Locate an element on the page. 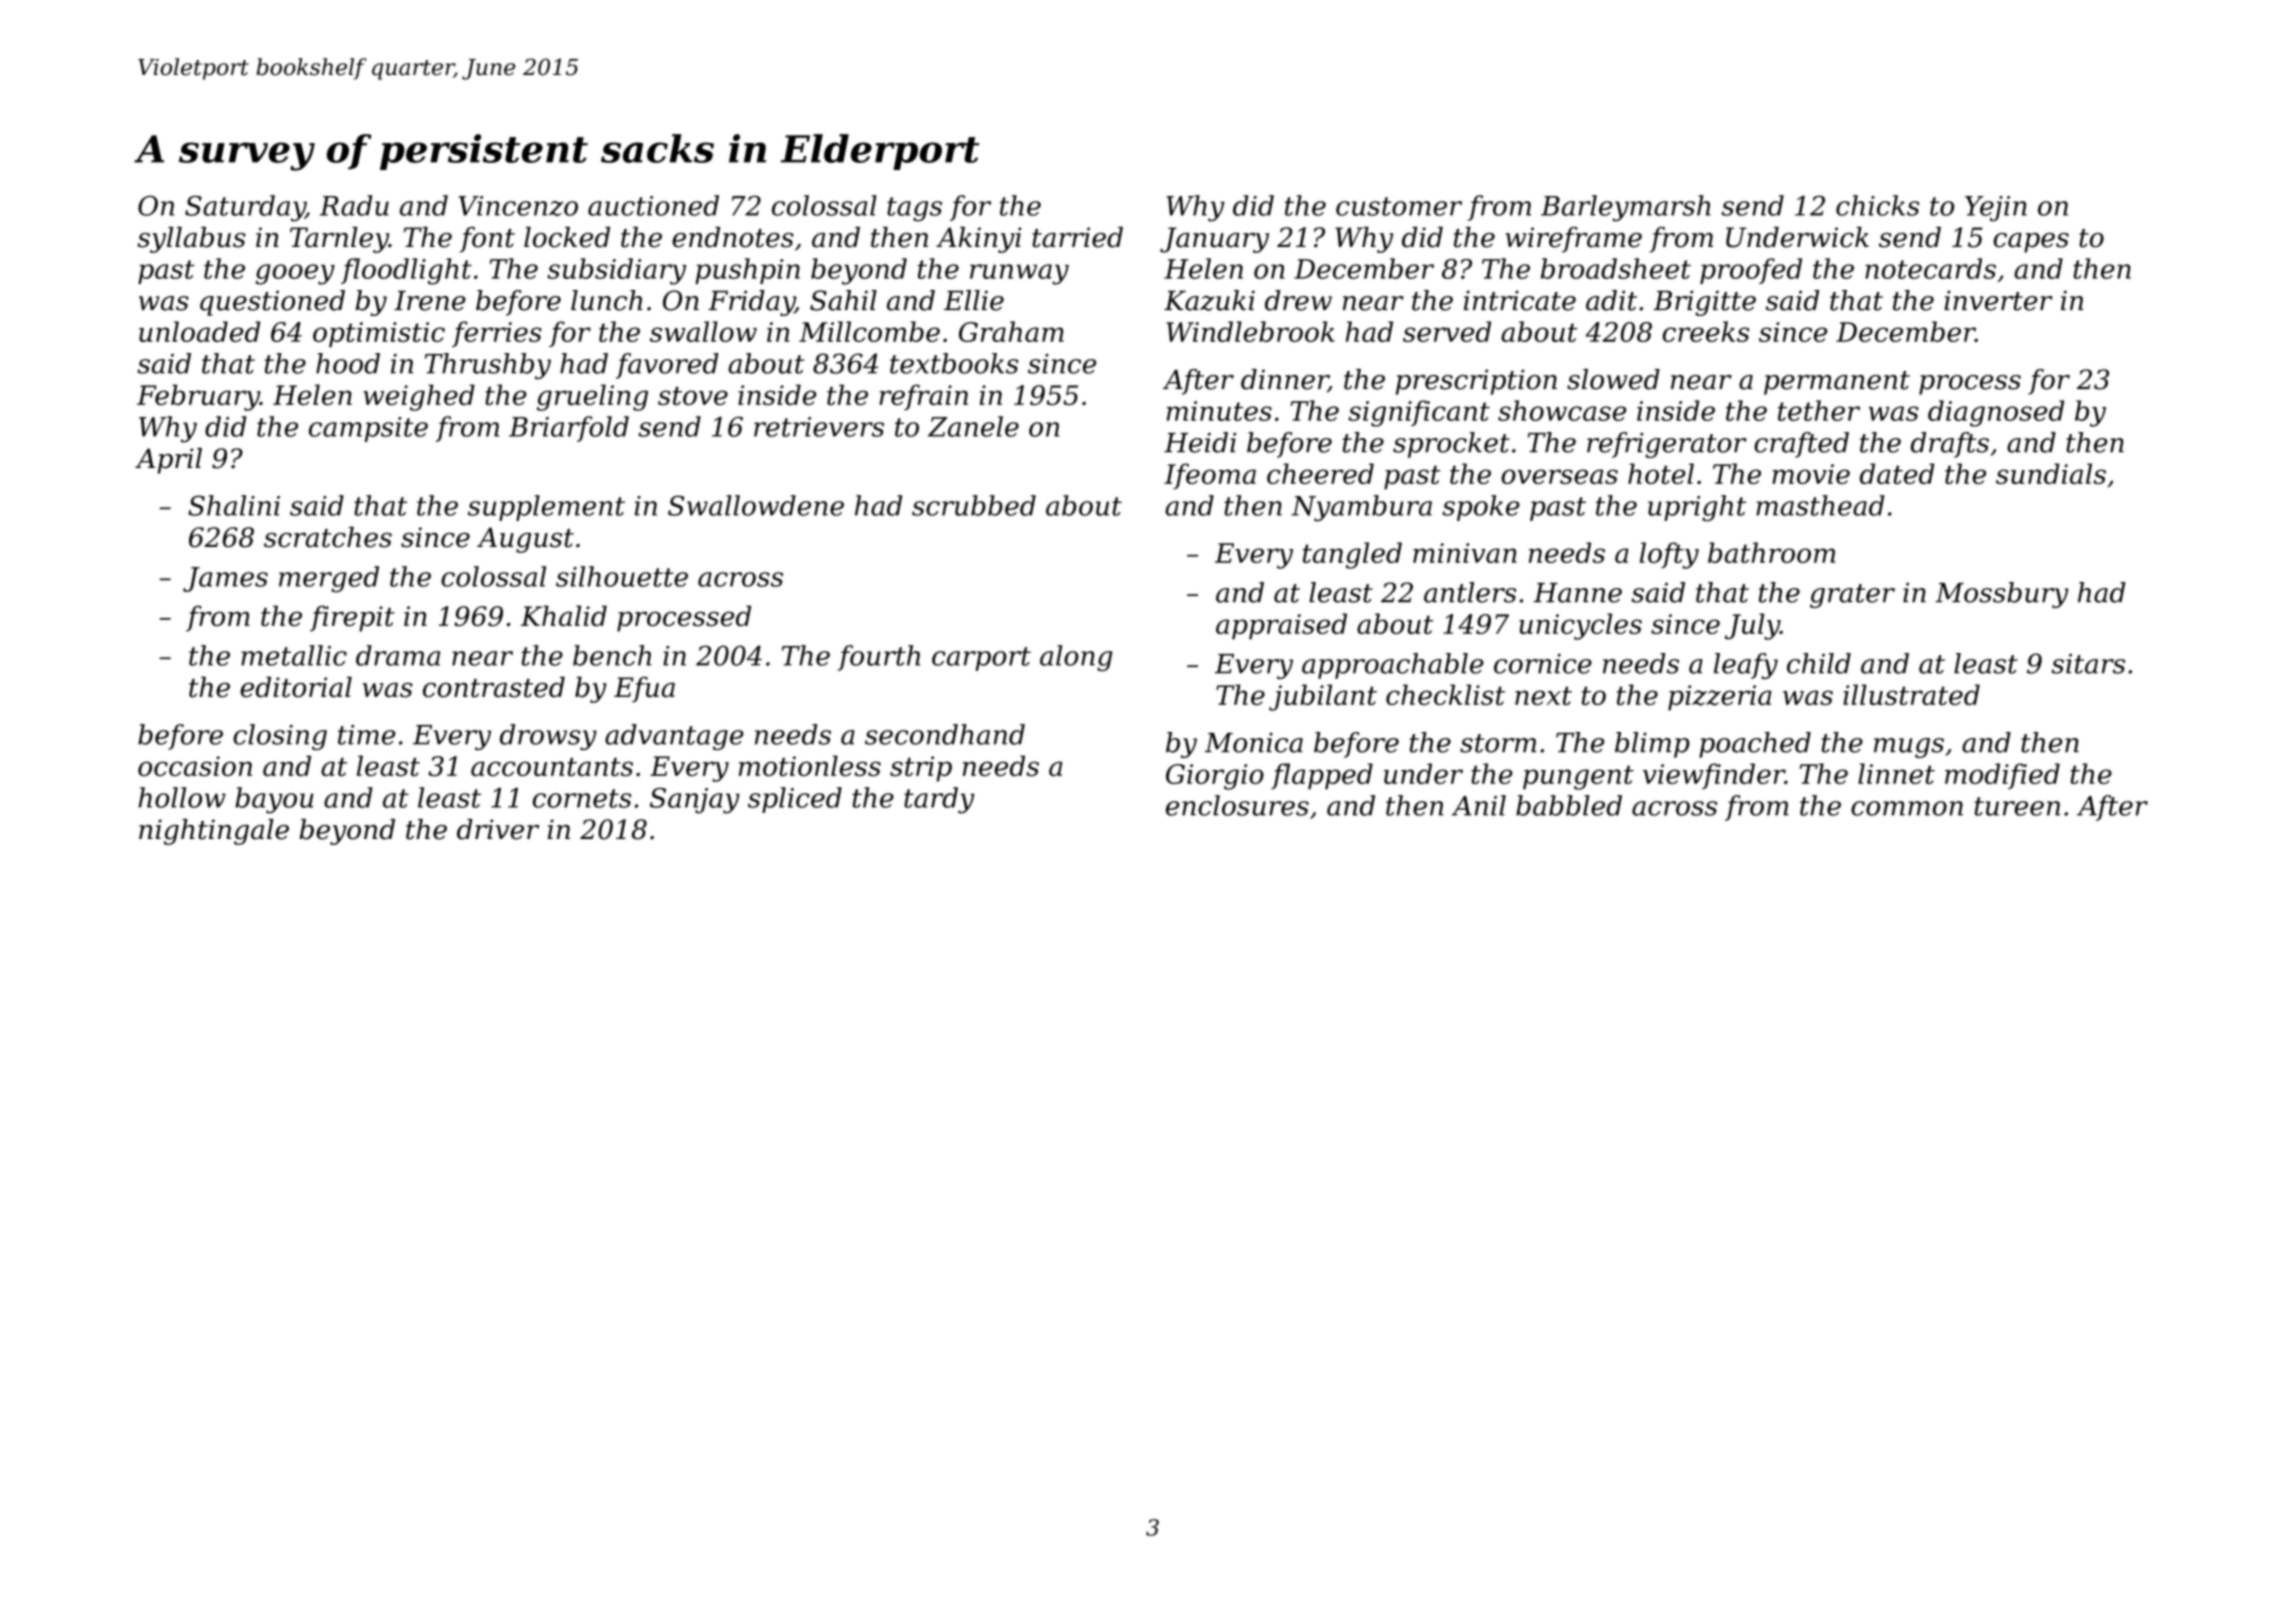 Image resolution: width=2292 pixels, height=1620 pixels. Vincenzo is located at coordinates (518, 206).
